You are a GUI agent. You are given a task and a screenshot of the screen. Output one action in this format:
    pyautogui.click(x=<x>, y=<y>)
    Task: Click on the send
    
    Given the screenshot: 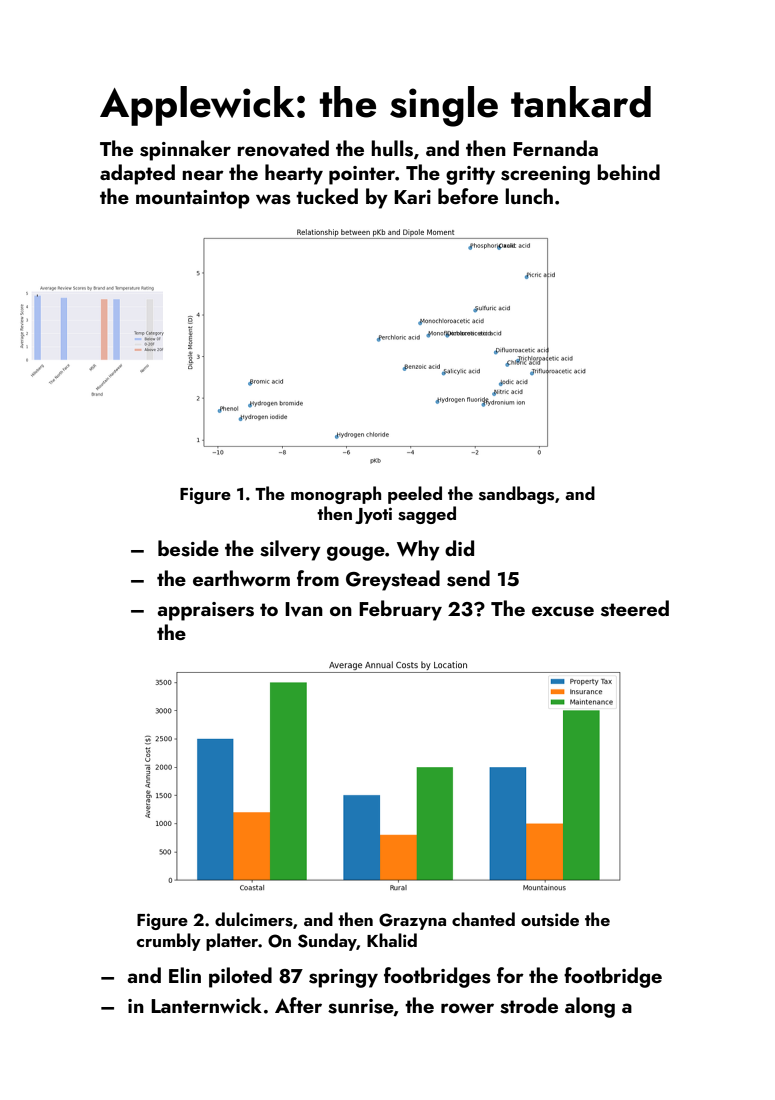 What is the action you would take?
    pyautogui.click(x=468, y=578)
